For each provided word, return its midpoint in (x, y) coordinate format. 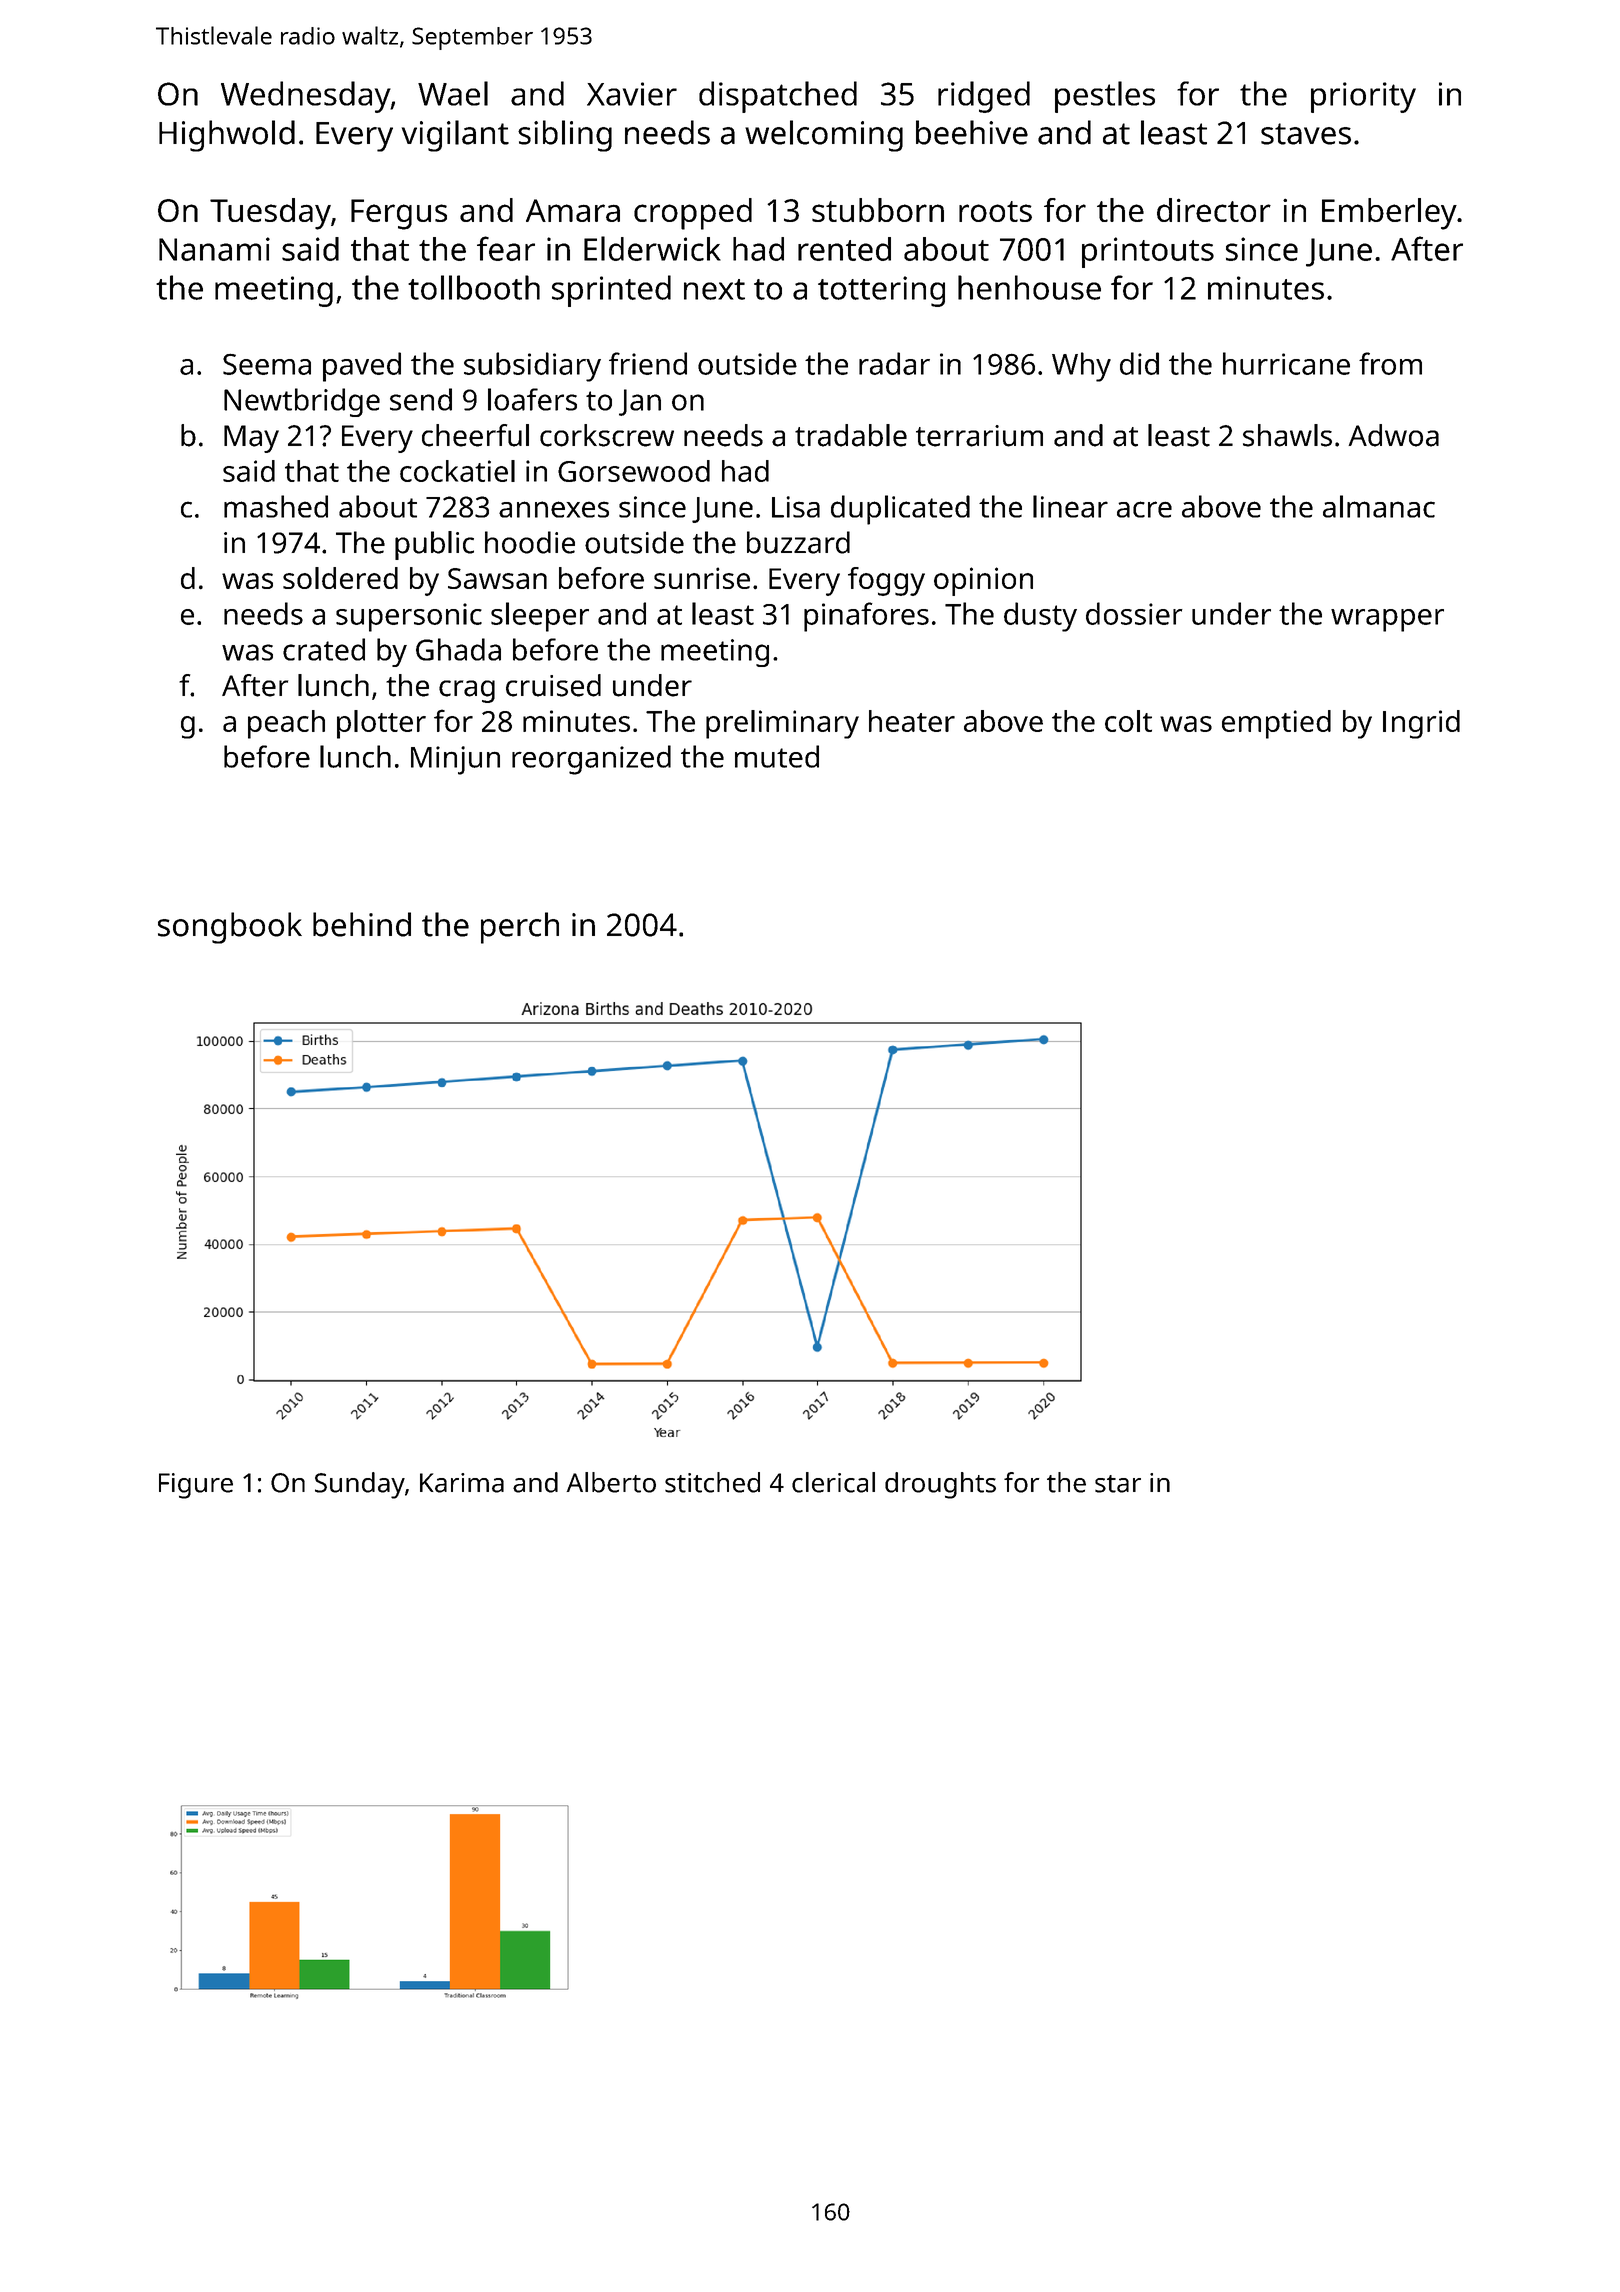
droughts (940, 1485)
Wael (453, 93)
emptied (1276, 724)
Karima (462, 1483)
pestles (1105, 97)
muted (777, 756)
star (1118, 1484)
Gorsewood (634, 471)
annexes (554, 509)
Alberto (611, 1482)
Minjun (455, 760)
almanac (1379, 506)
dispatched (778, 97)
